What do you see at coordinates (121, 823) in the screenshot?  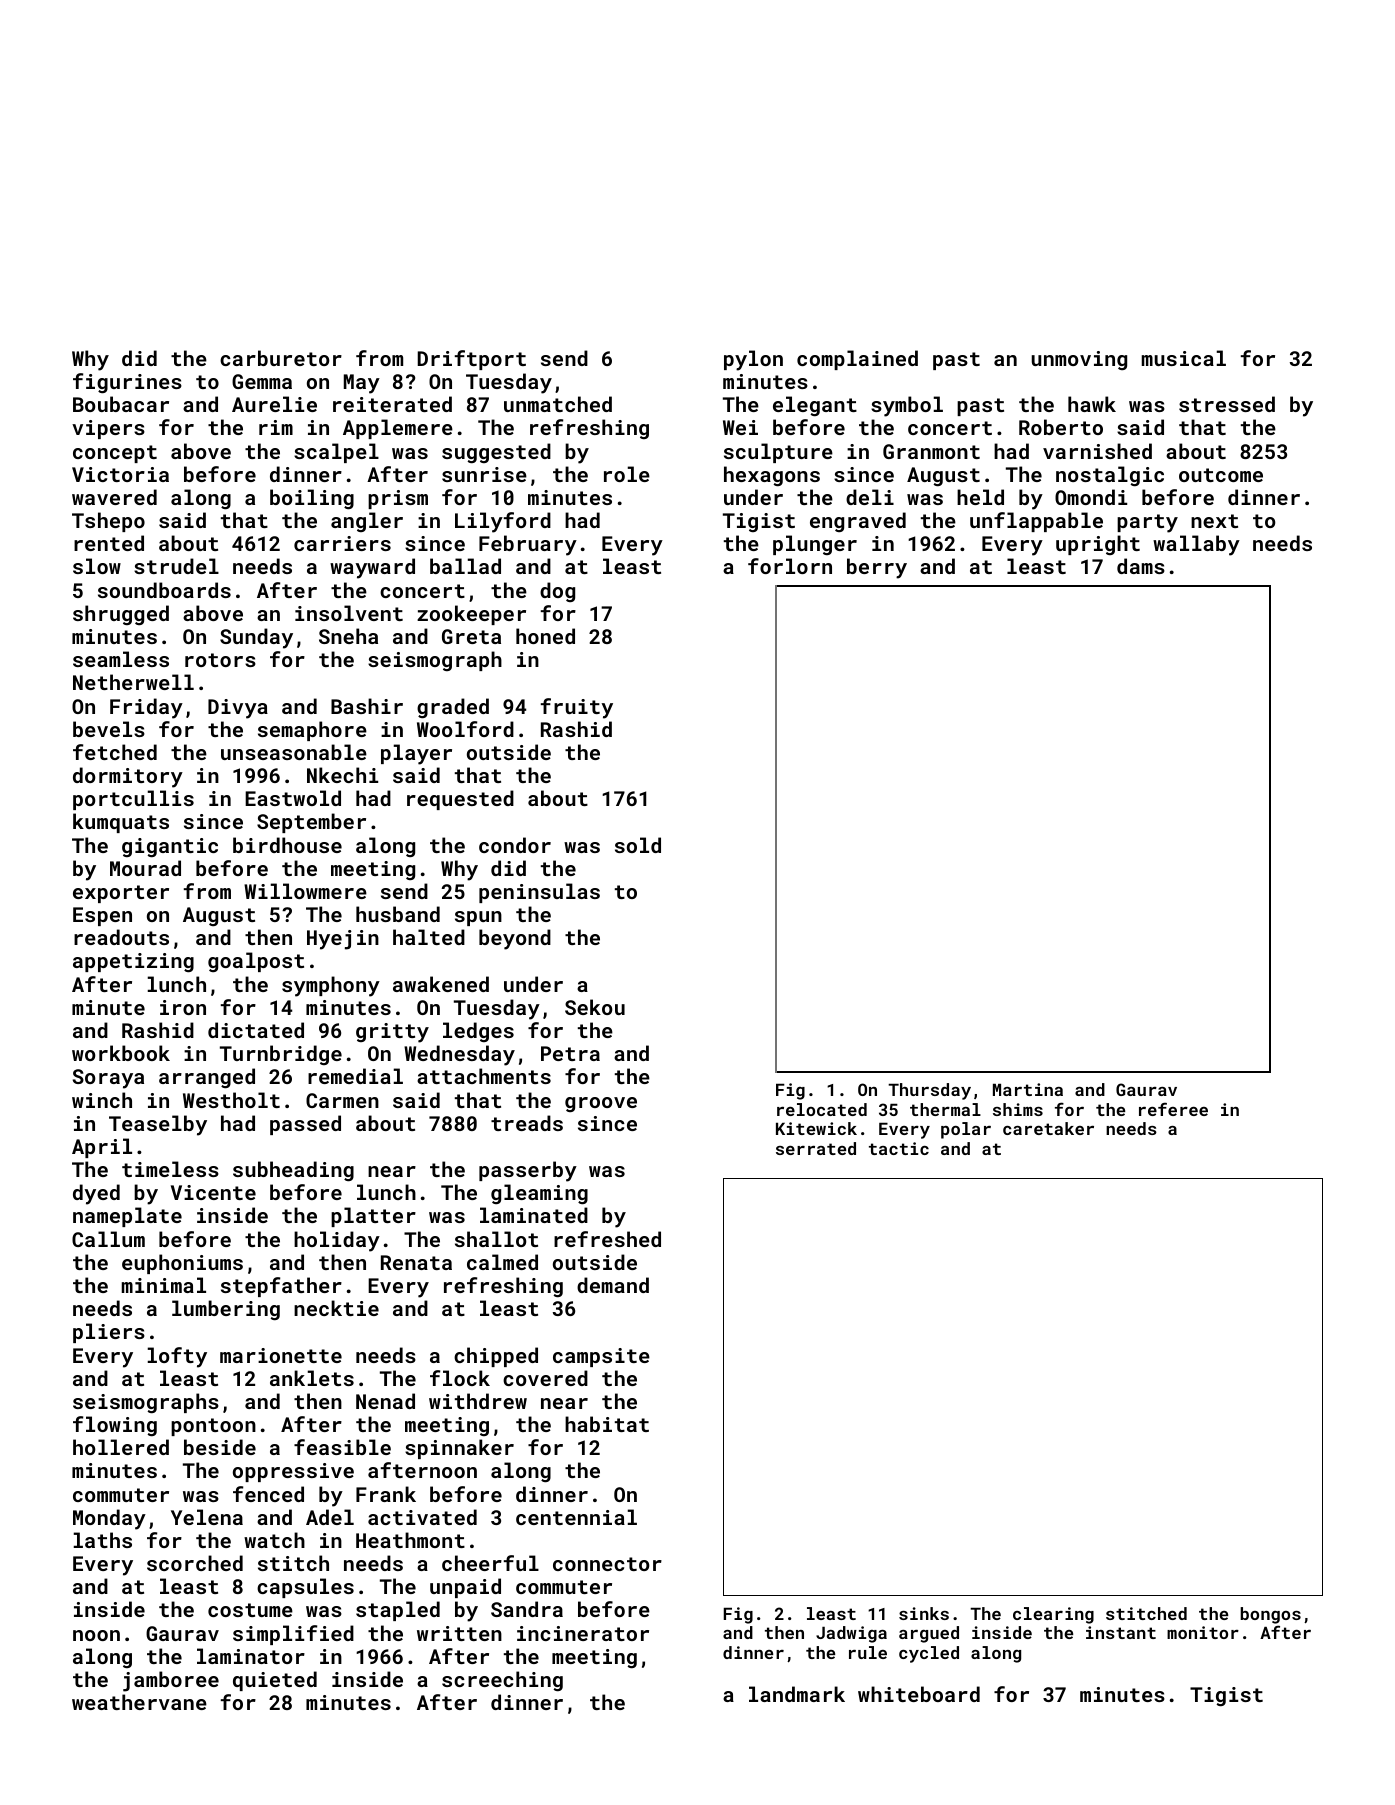 I see `kumquats` at bounding box center [121, 823].
